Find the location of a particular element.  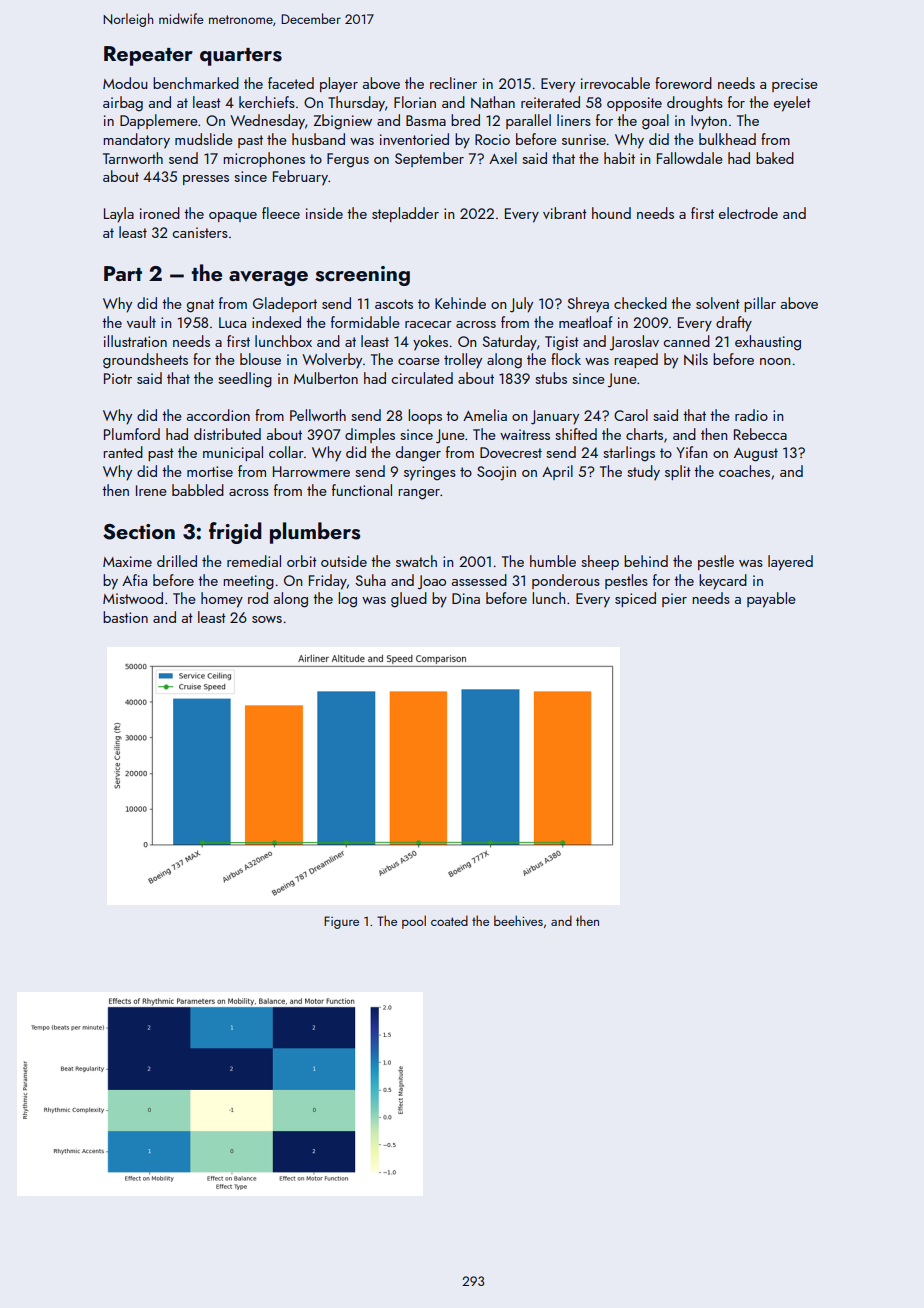

coated is located at coordinates (449, 920).
